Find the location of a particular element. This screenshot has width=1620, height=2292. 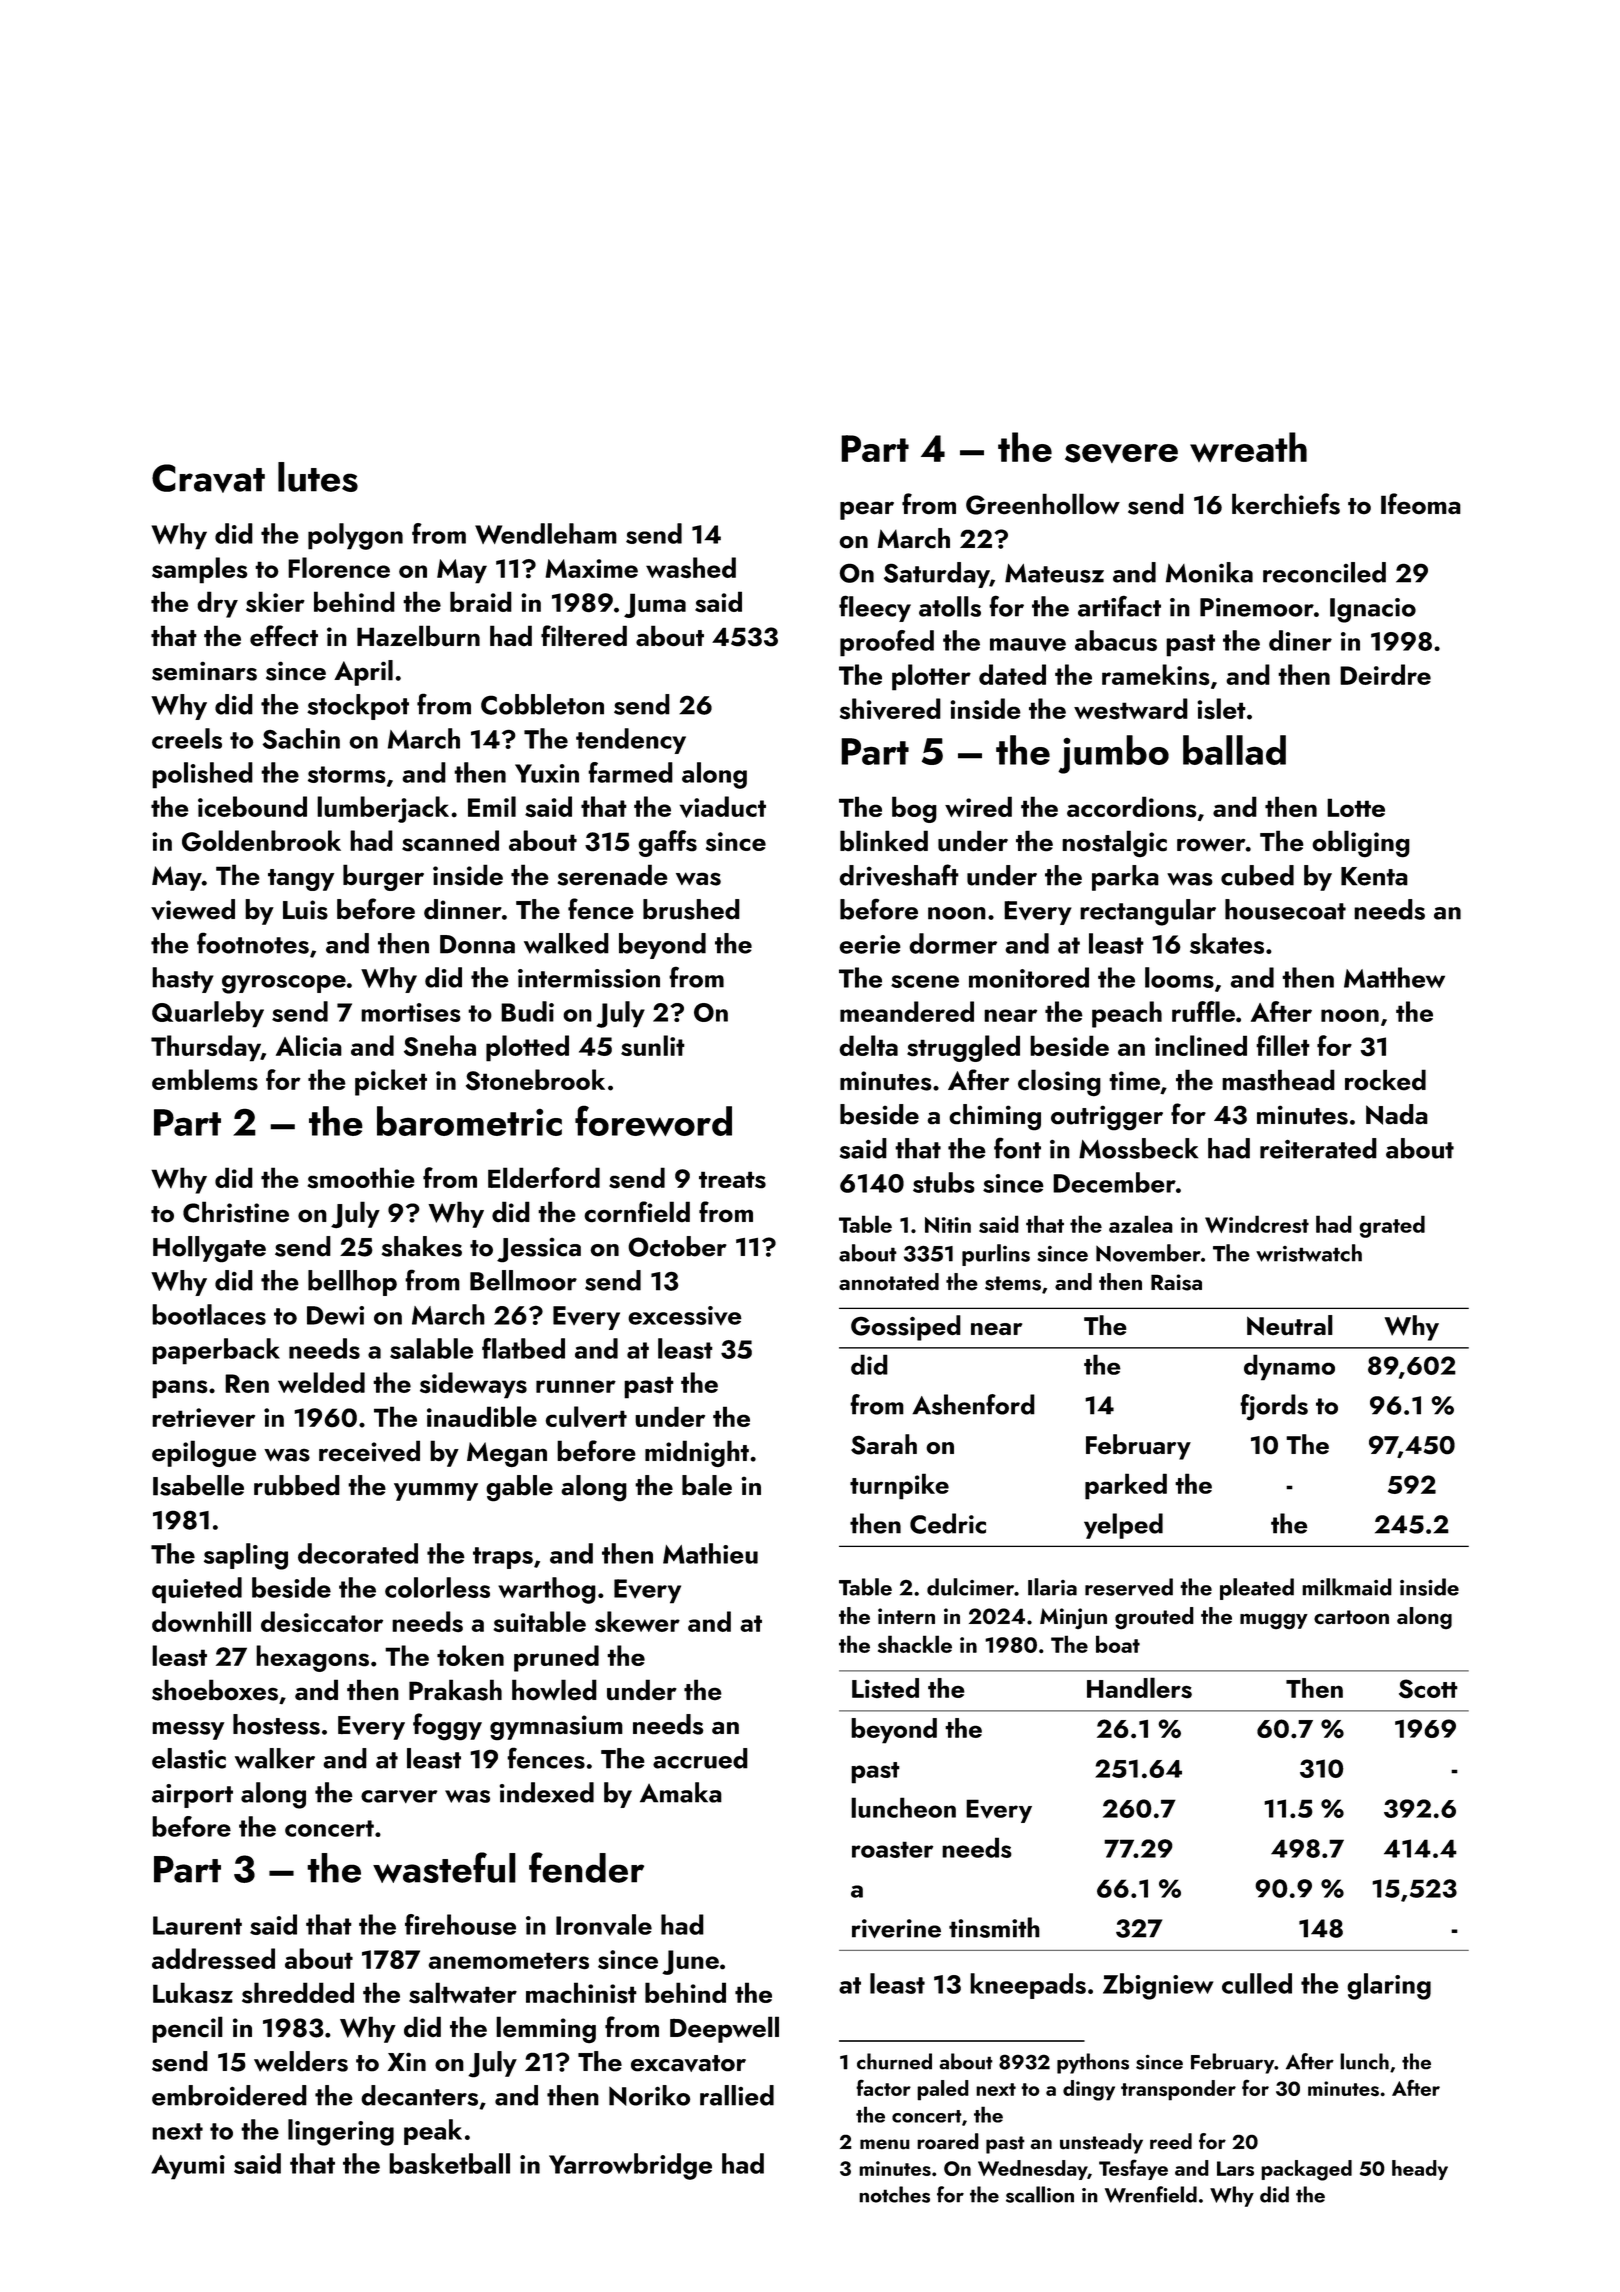

Saturday is located at coordinates (937, 575).
